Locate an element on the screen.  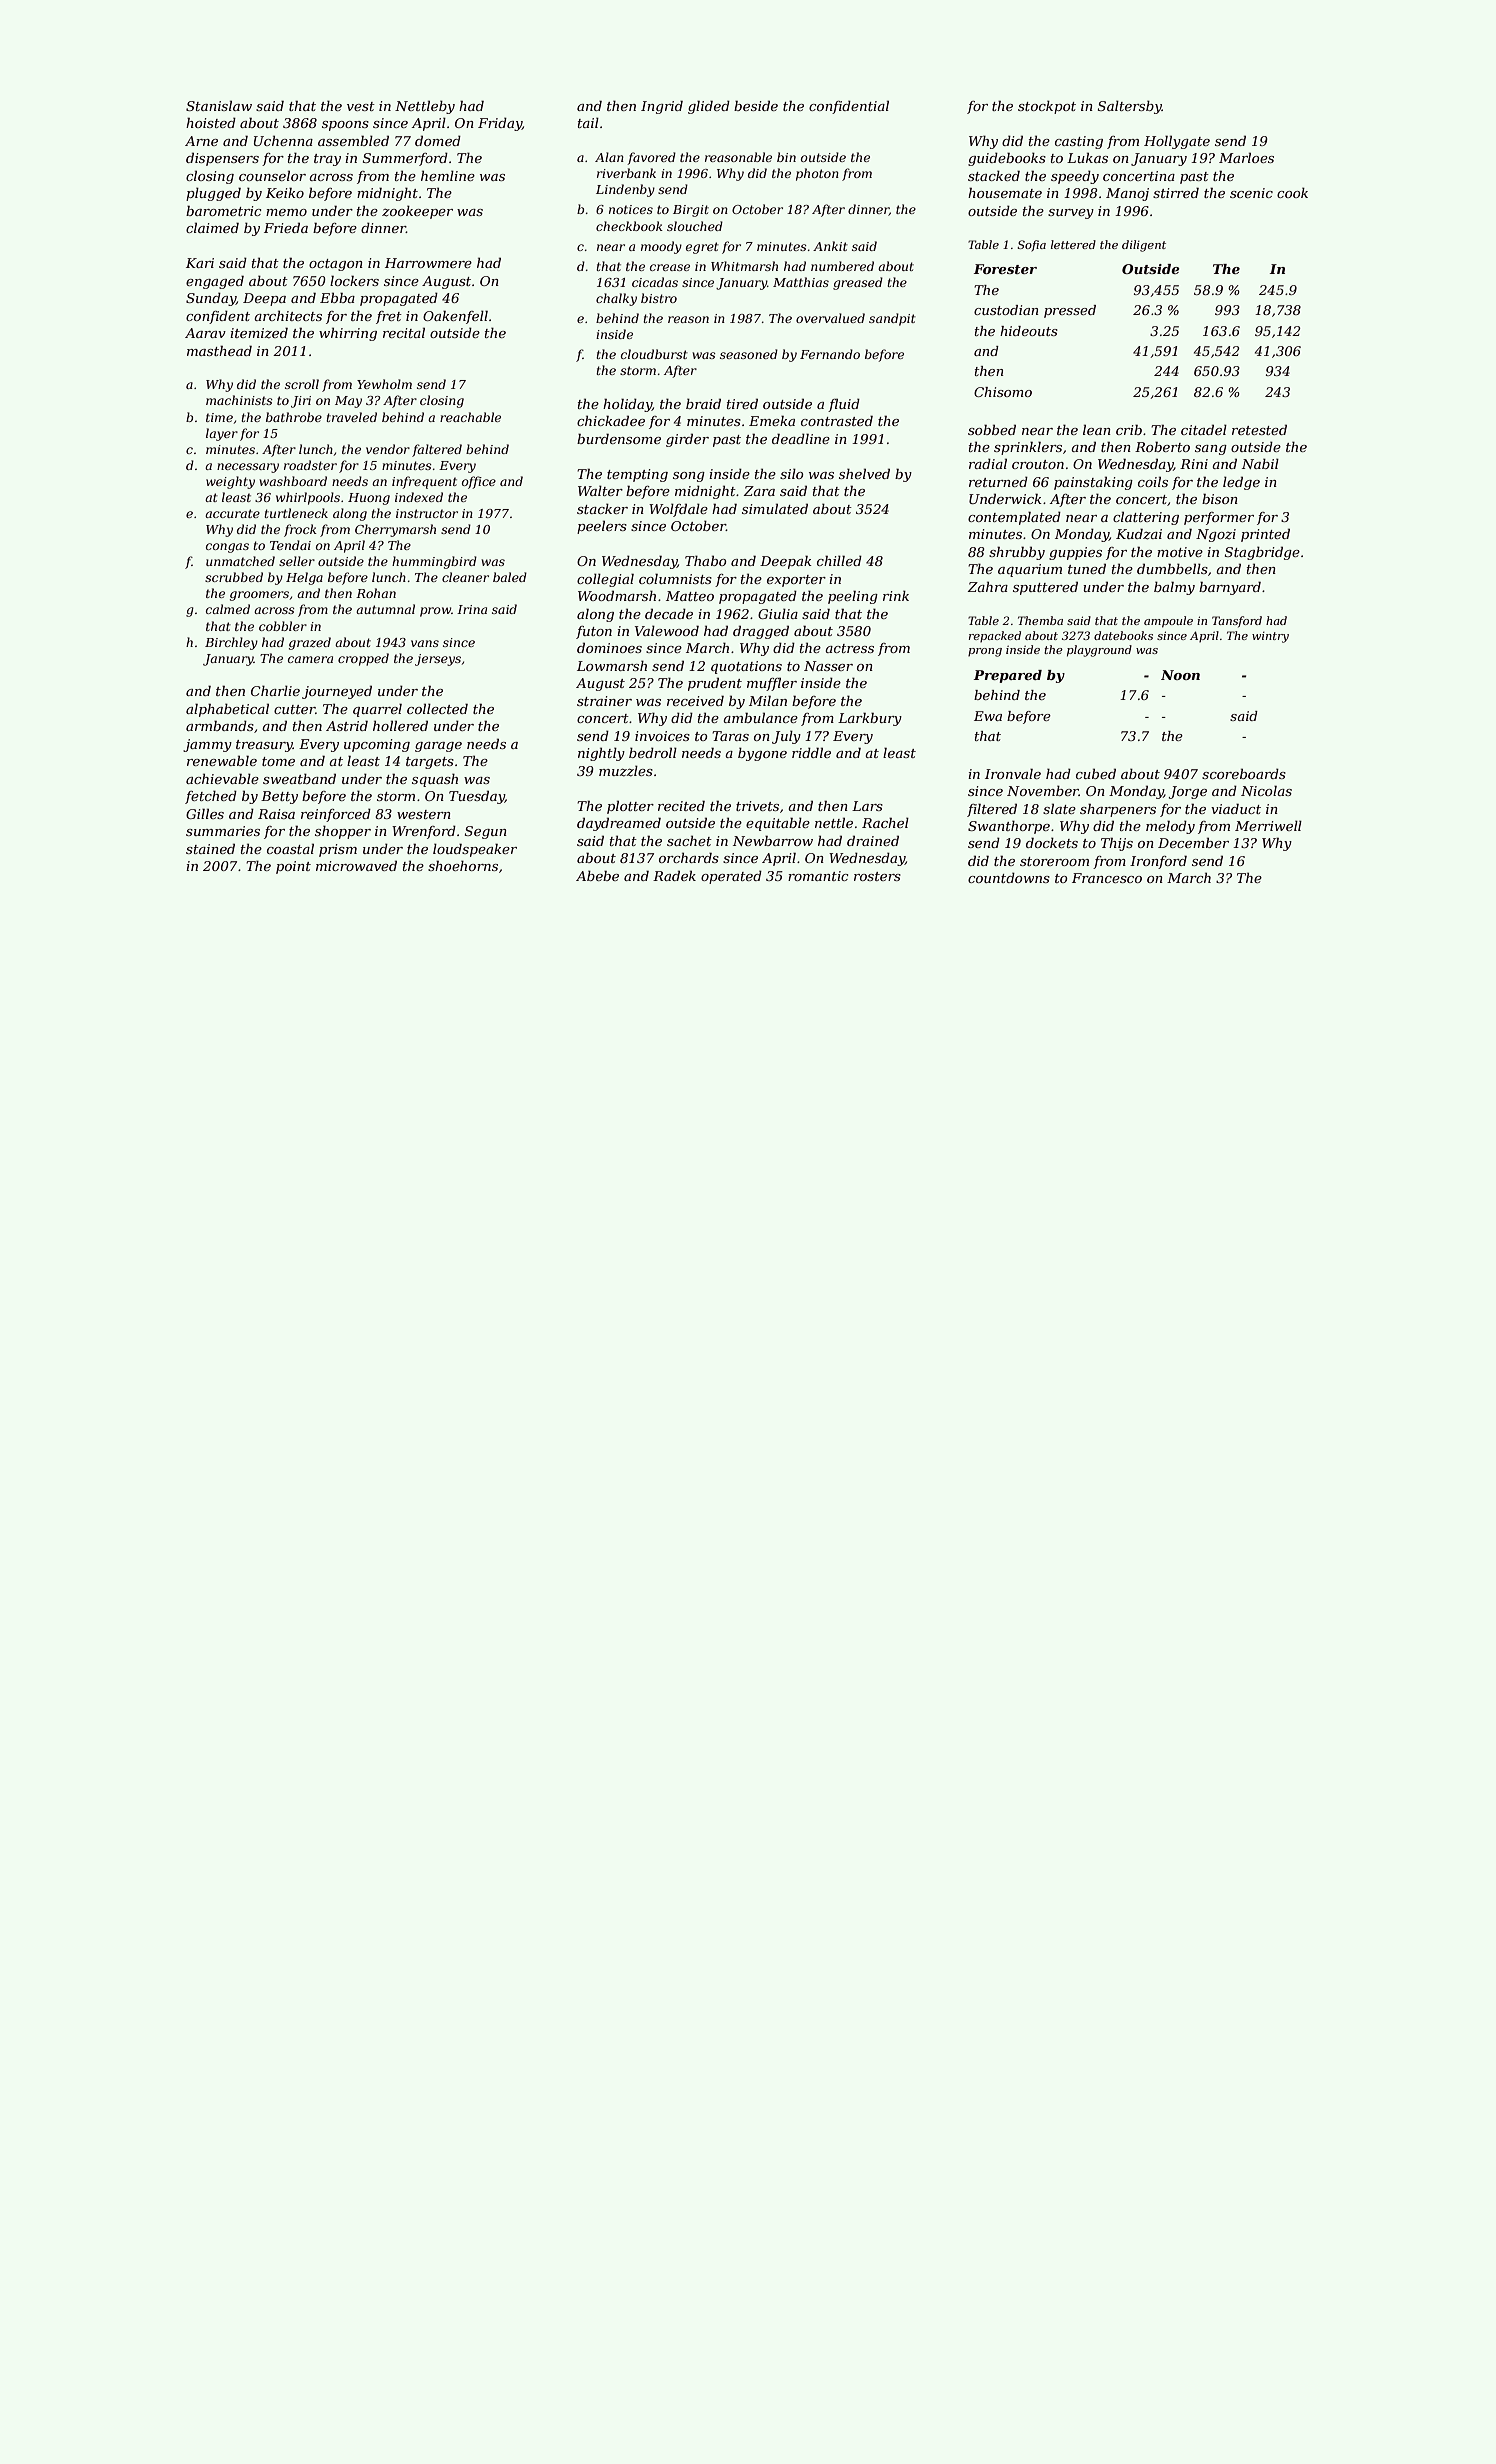
Merriwell is located at coordinates (1268, 825).
